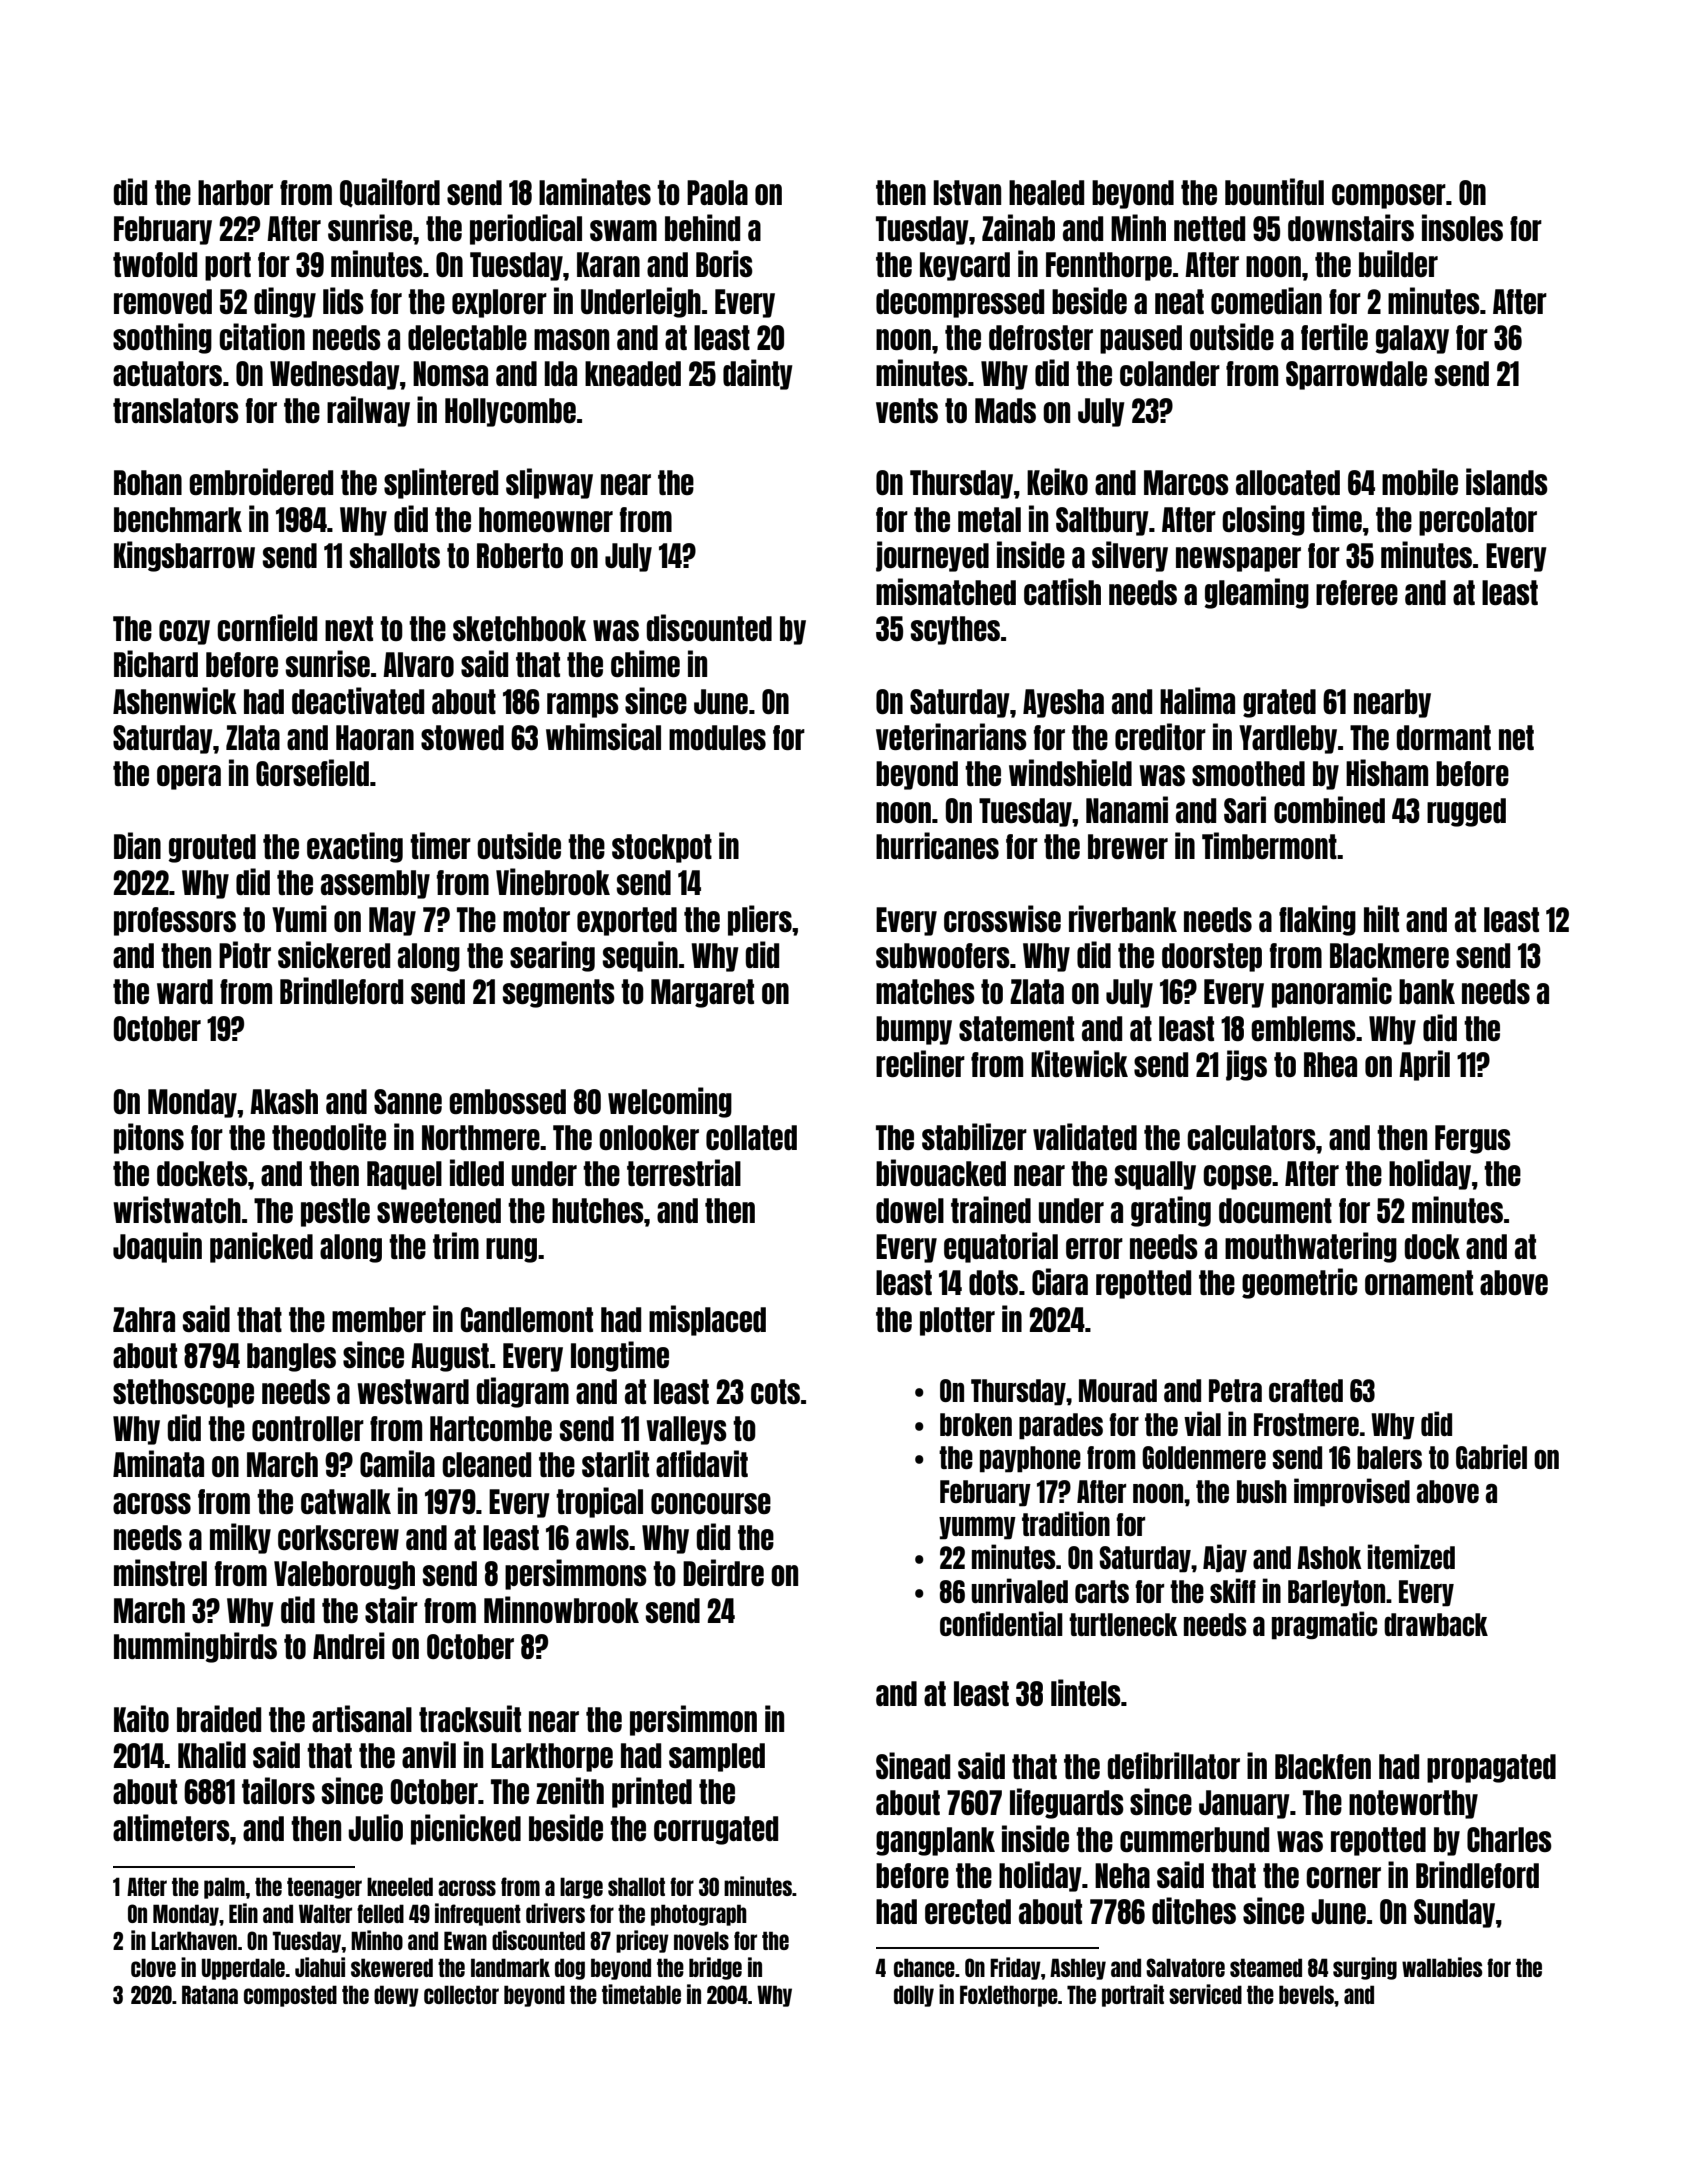 This screenshot has height=2178, width=1683. Describe the element at coordinates (907, 410) in the screenshot. I see `vents` at that location.
